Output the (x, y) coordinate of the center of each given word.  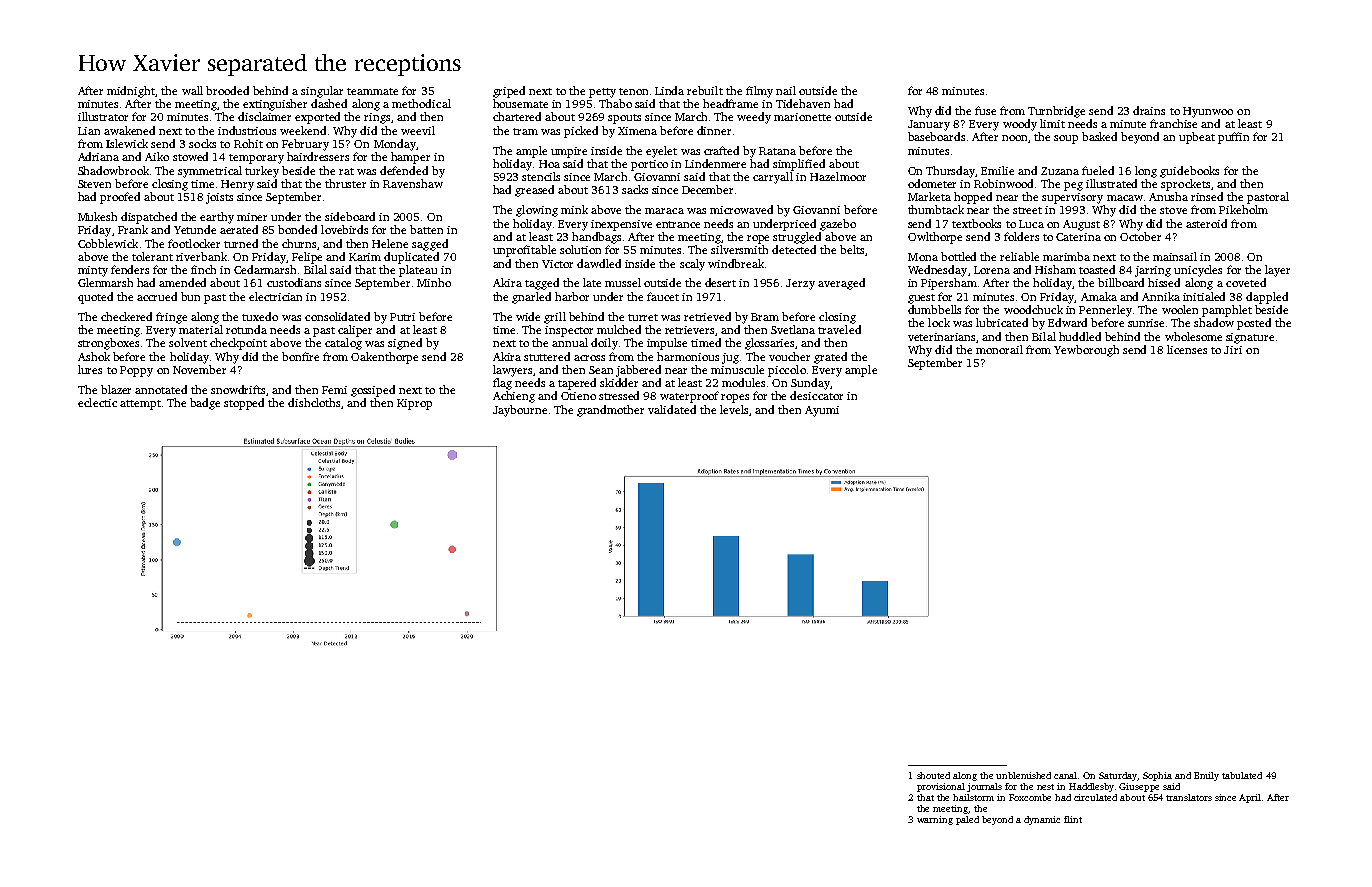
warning (935, 820)
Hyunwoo (1208, 112)
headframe (730, 103)
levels (735, 410)
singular (322, 92)
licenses (1187, 349)
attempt (140, 405)
